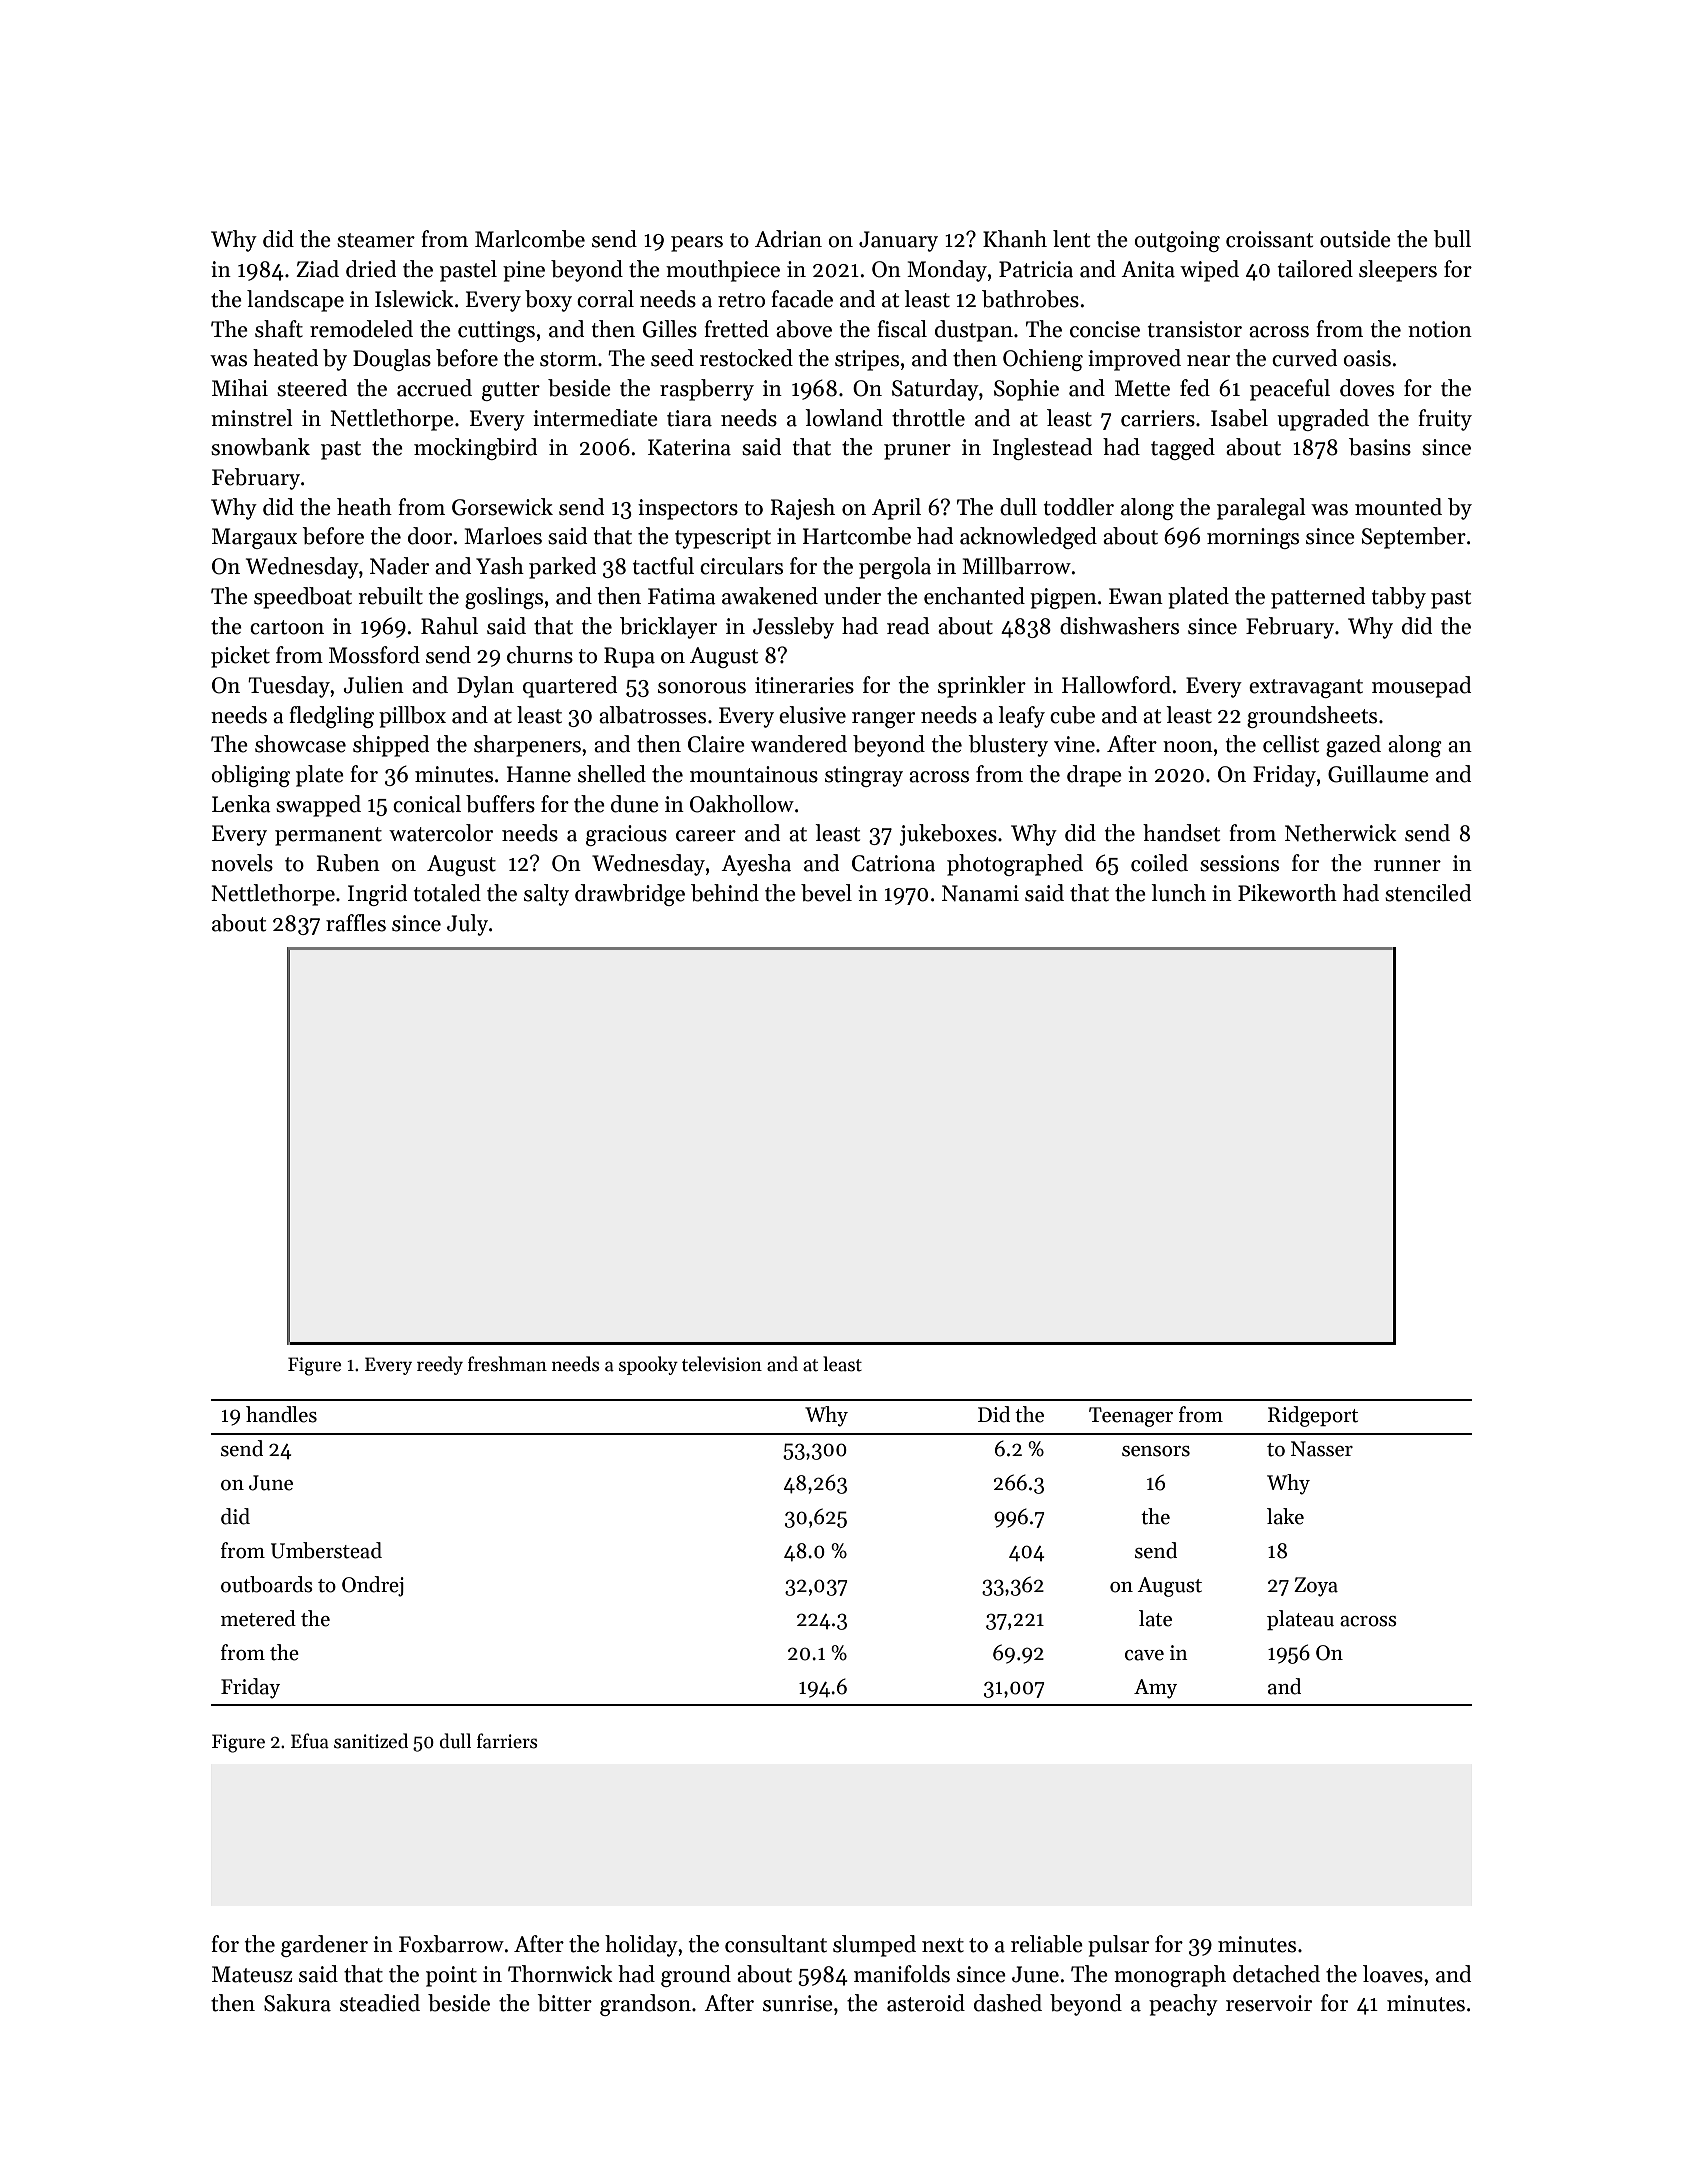 The image size is (1683, 2178). I want to click on steamer, so click(376, 240).
